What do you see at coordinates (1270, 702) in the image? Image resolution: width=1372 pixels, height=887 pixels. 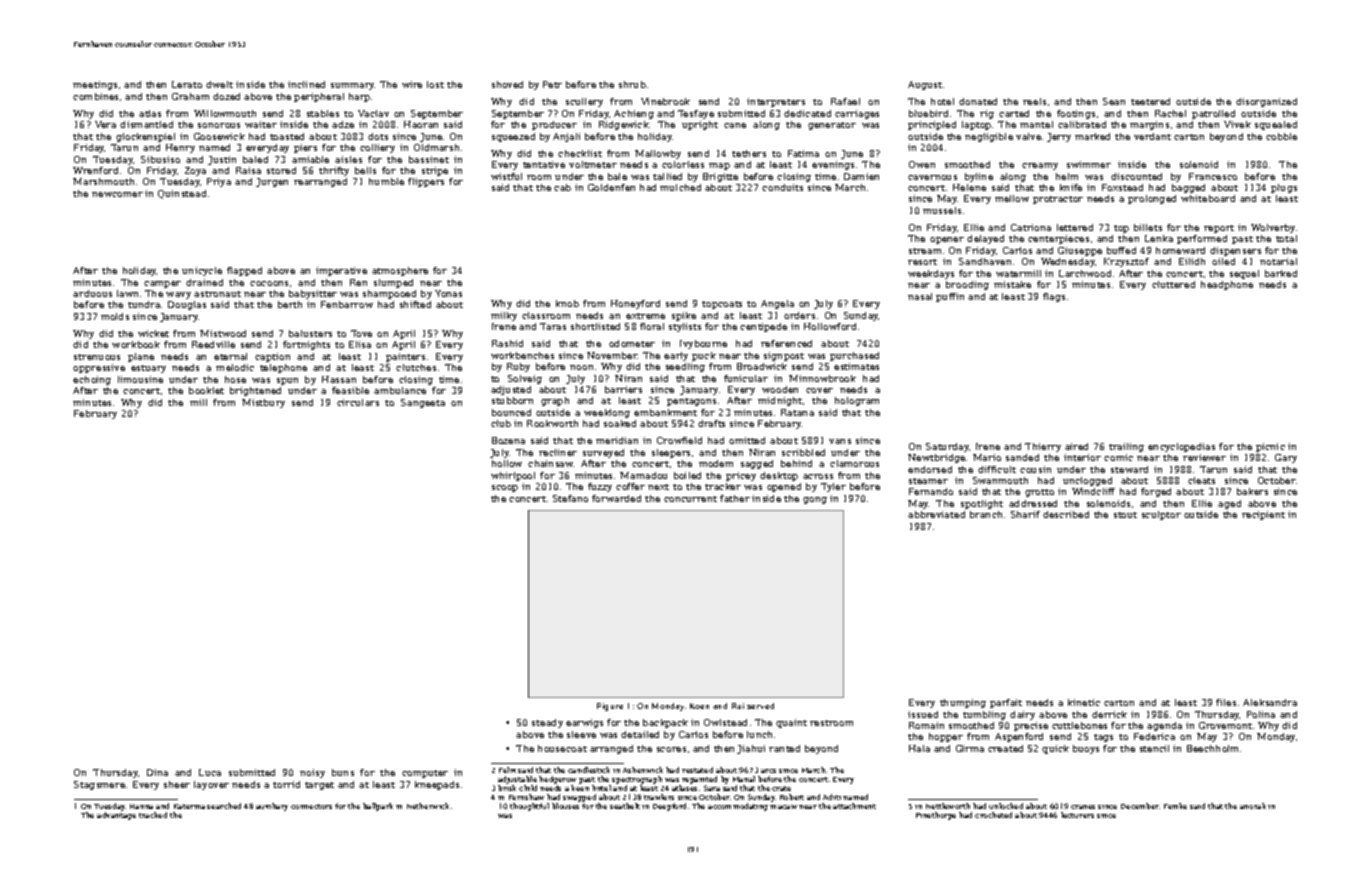 I see `Aleksandra` at bounding box center [1270, 702].
